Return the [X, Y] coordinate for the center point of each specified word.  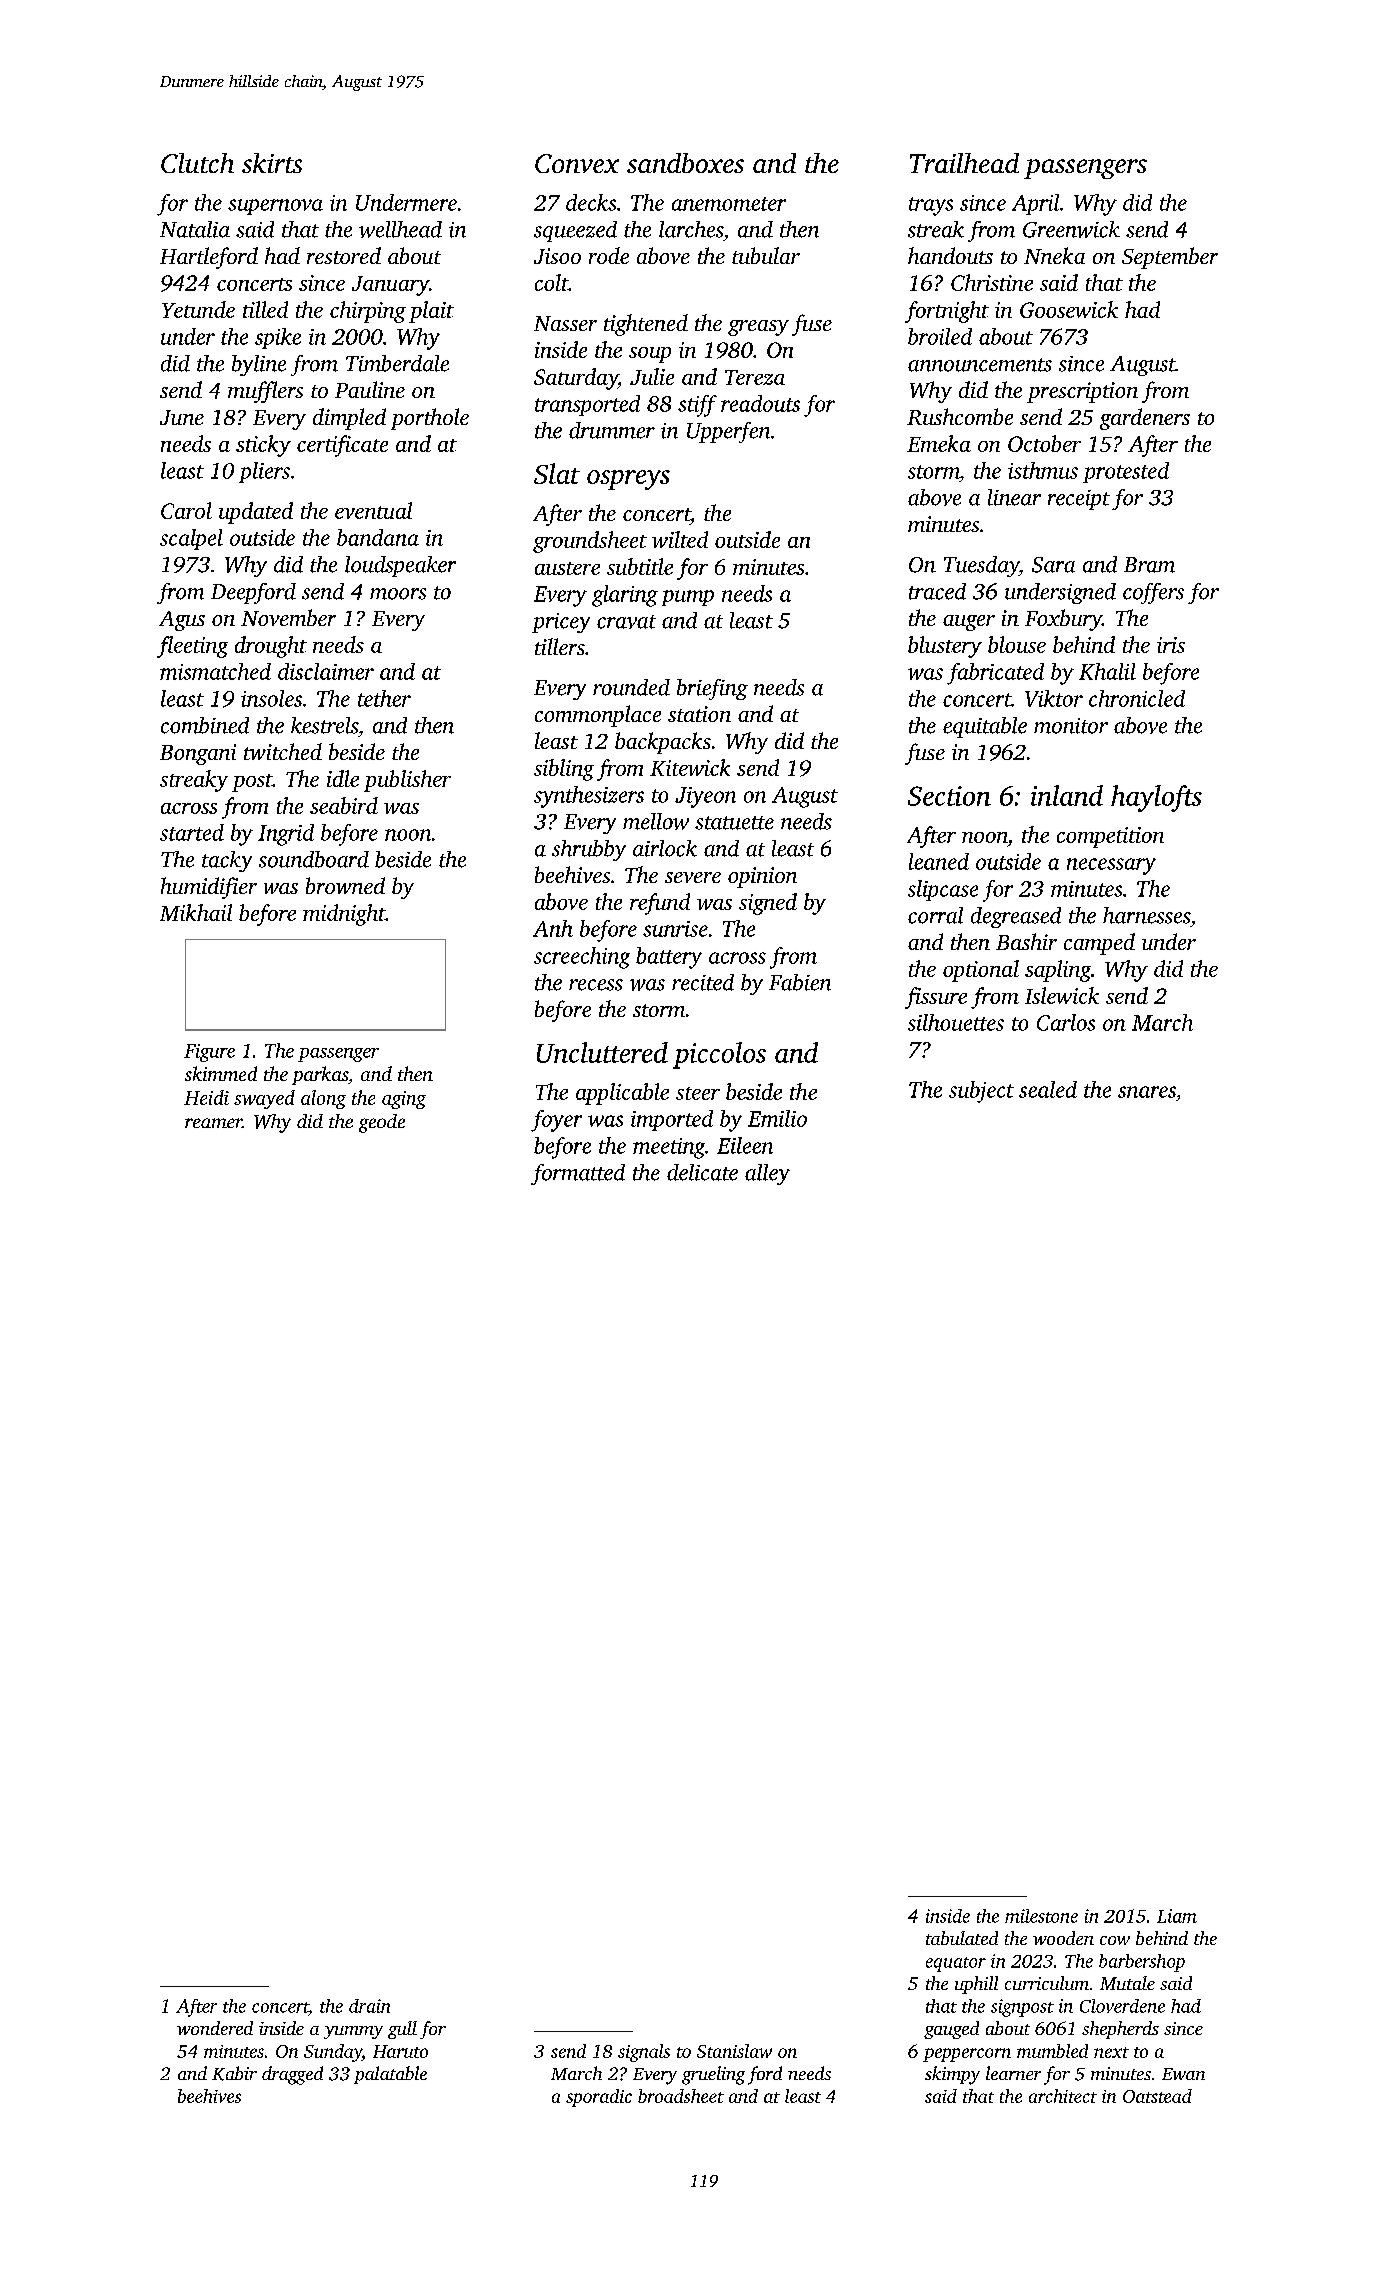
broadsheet [681, 2096]
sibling [564, 770]
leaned [939, 861]
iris [1171, 645]
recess [596, 985]
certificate [342, 446]
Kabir [234, 2073]
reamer [213, 1123]
